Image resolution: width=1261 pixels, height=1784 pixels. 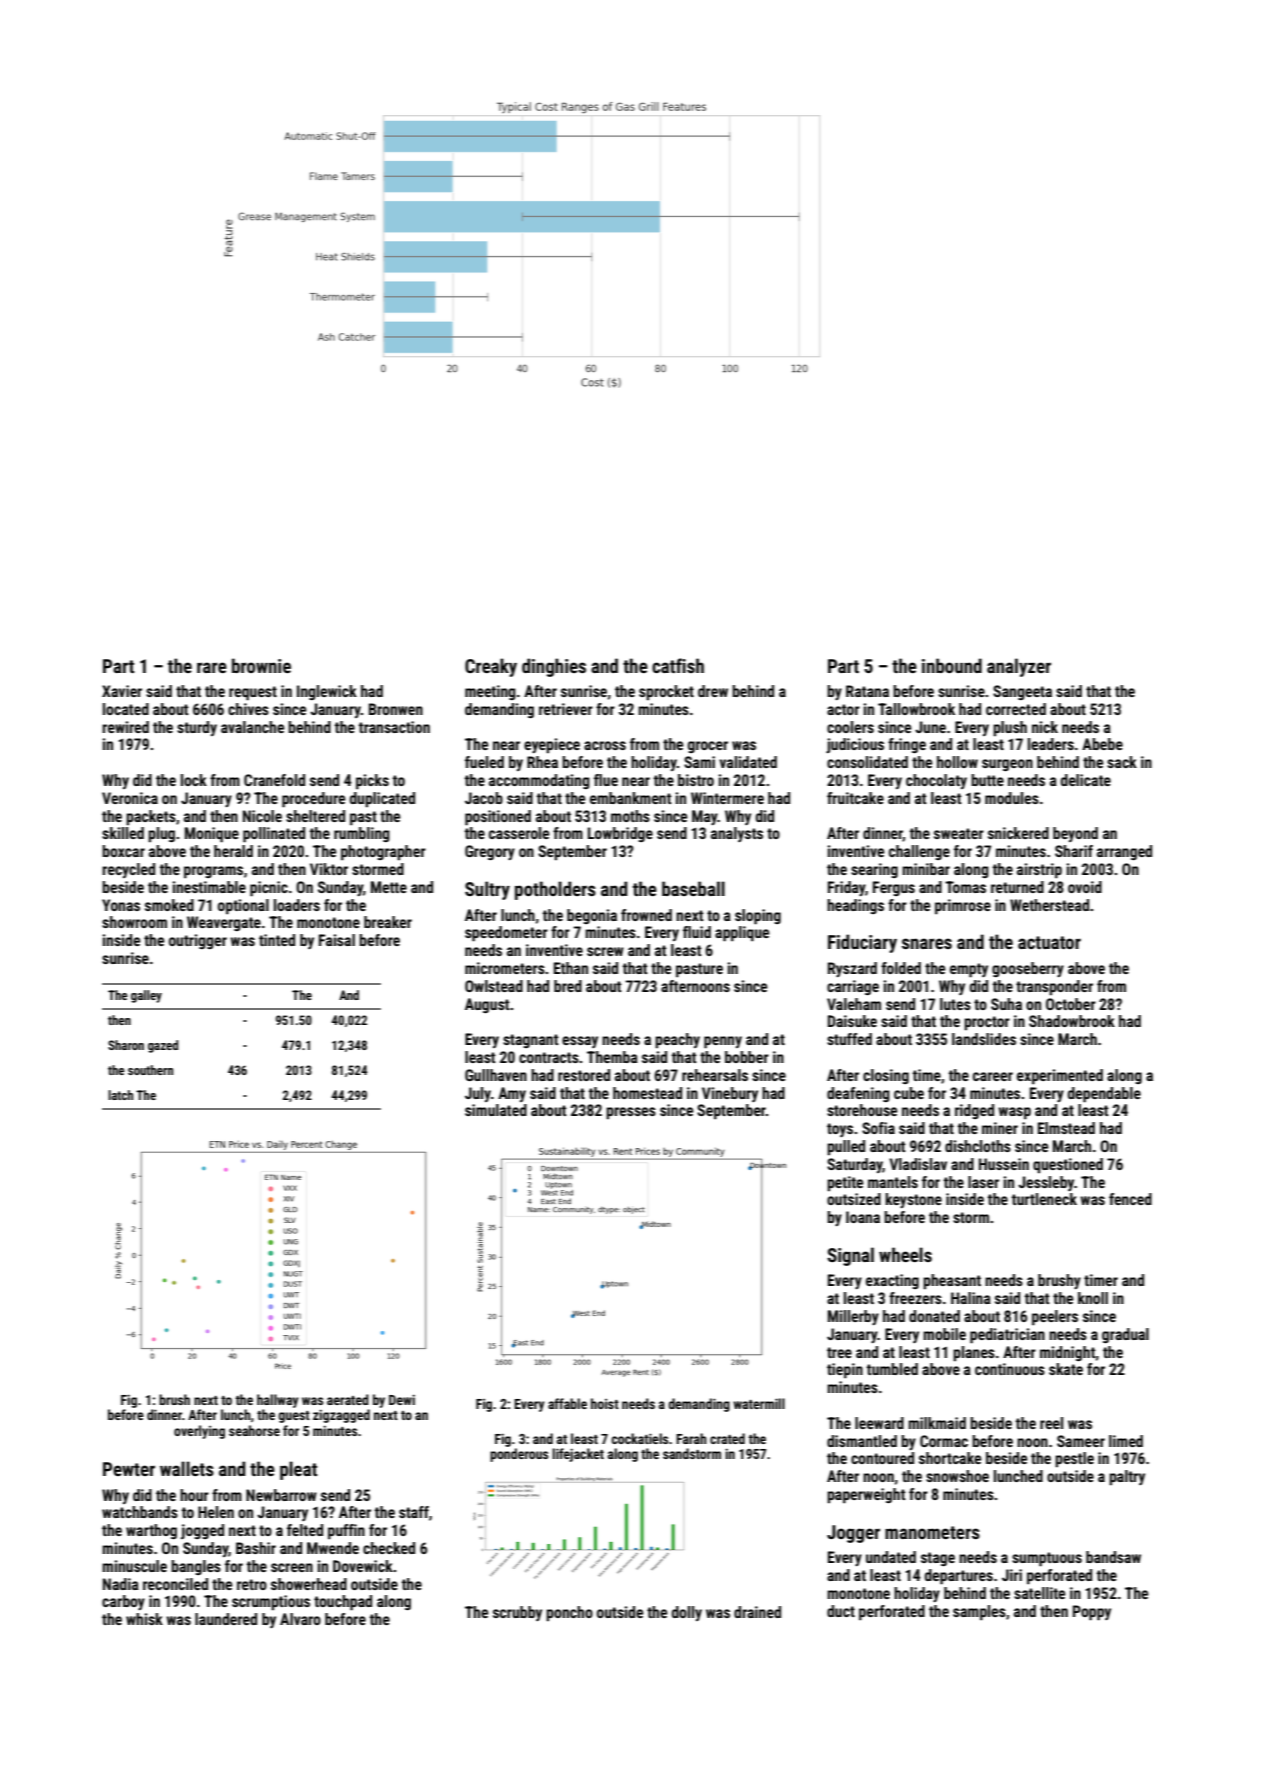 What do you see at coordinates (984, 1039) in the page?
I see `landslides` at bounding box center [984, 1039].
